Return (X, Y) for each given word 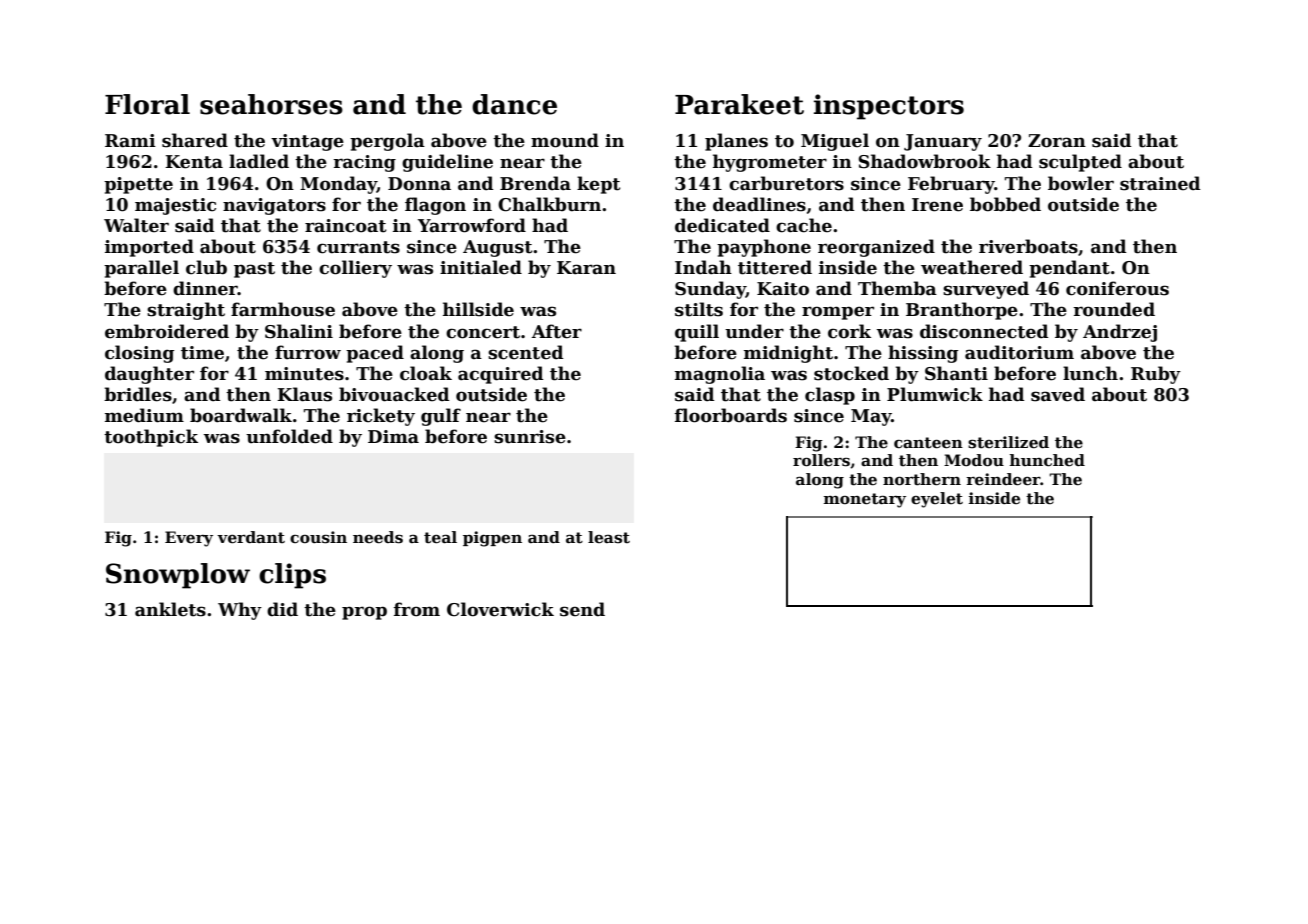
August (498, 248)
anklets (170, 609)
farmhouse (283, 309)
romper (838, 313)
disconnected (984, 331)
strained (1160, 183)
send (582, 609)
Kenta (194, 162)
